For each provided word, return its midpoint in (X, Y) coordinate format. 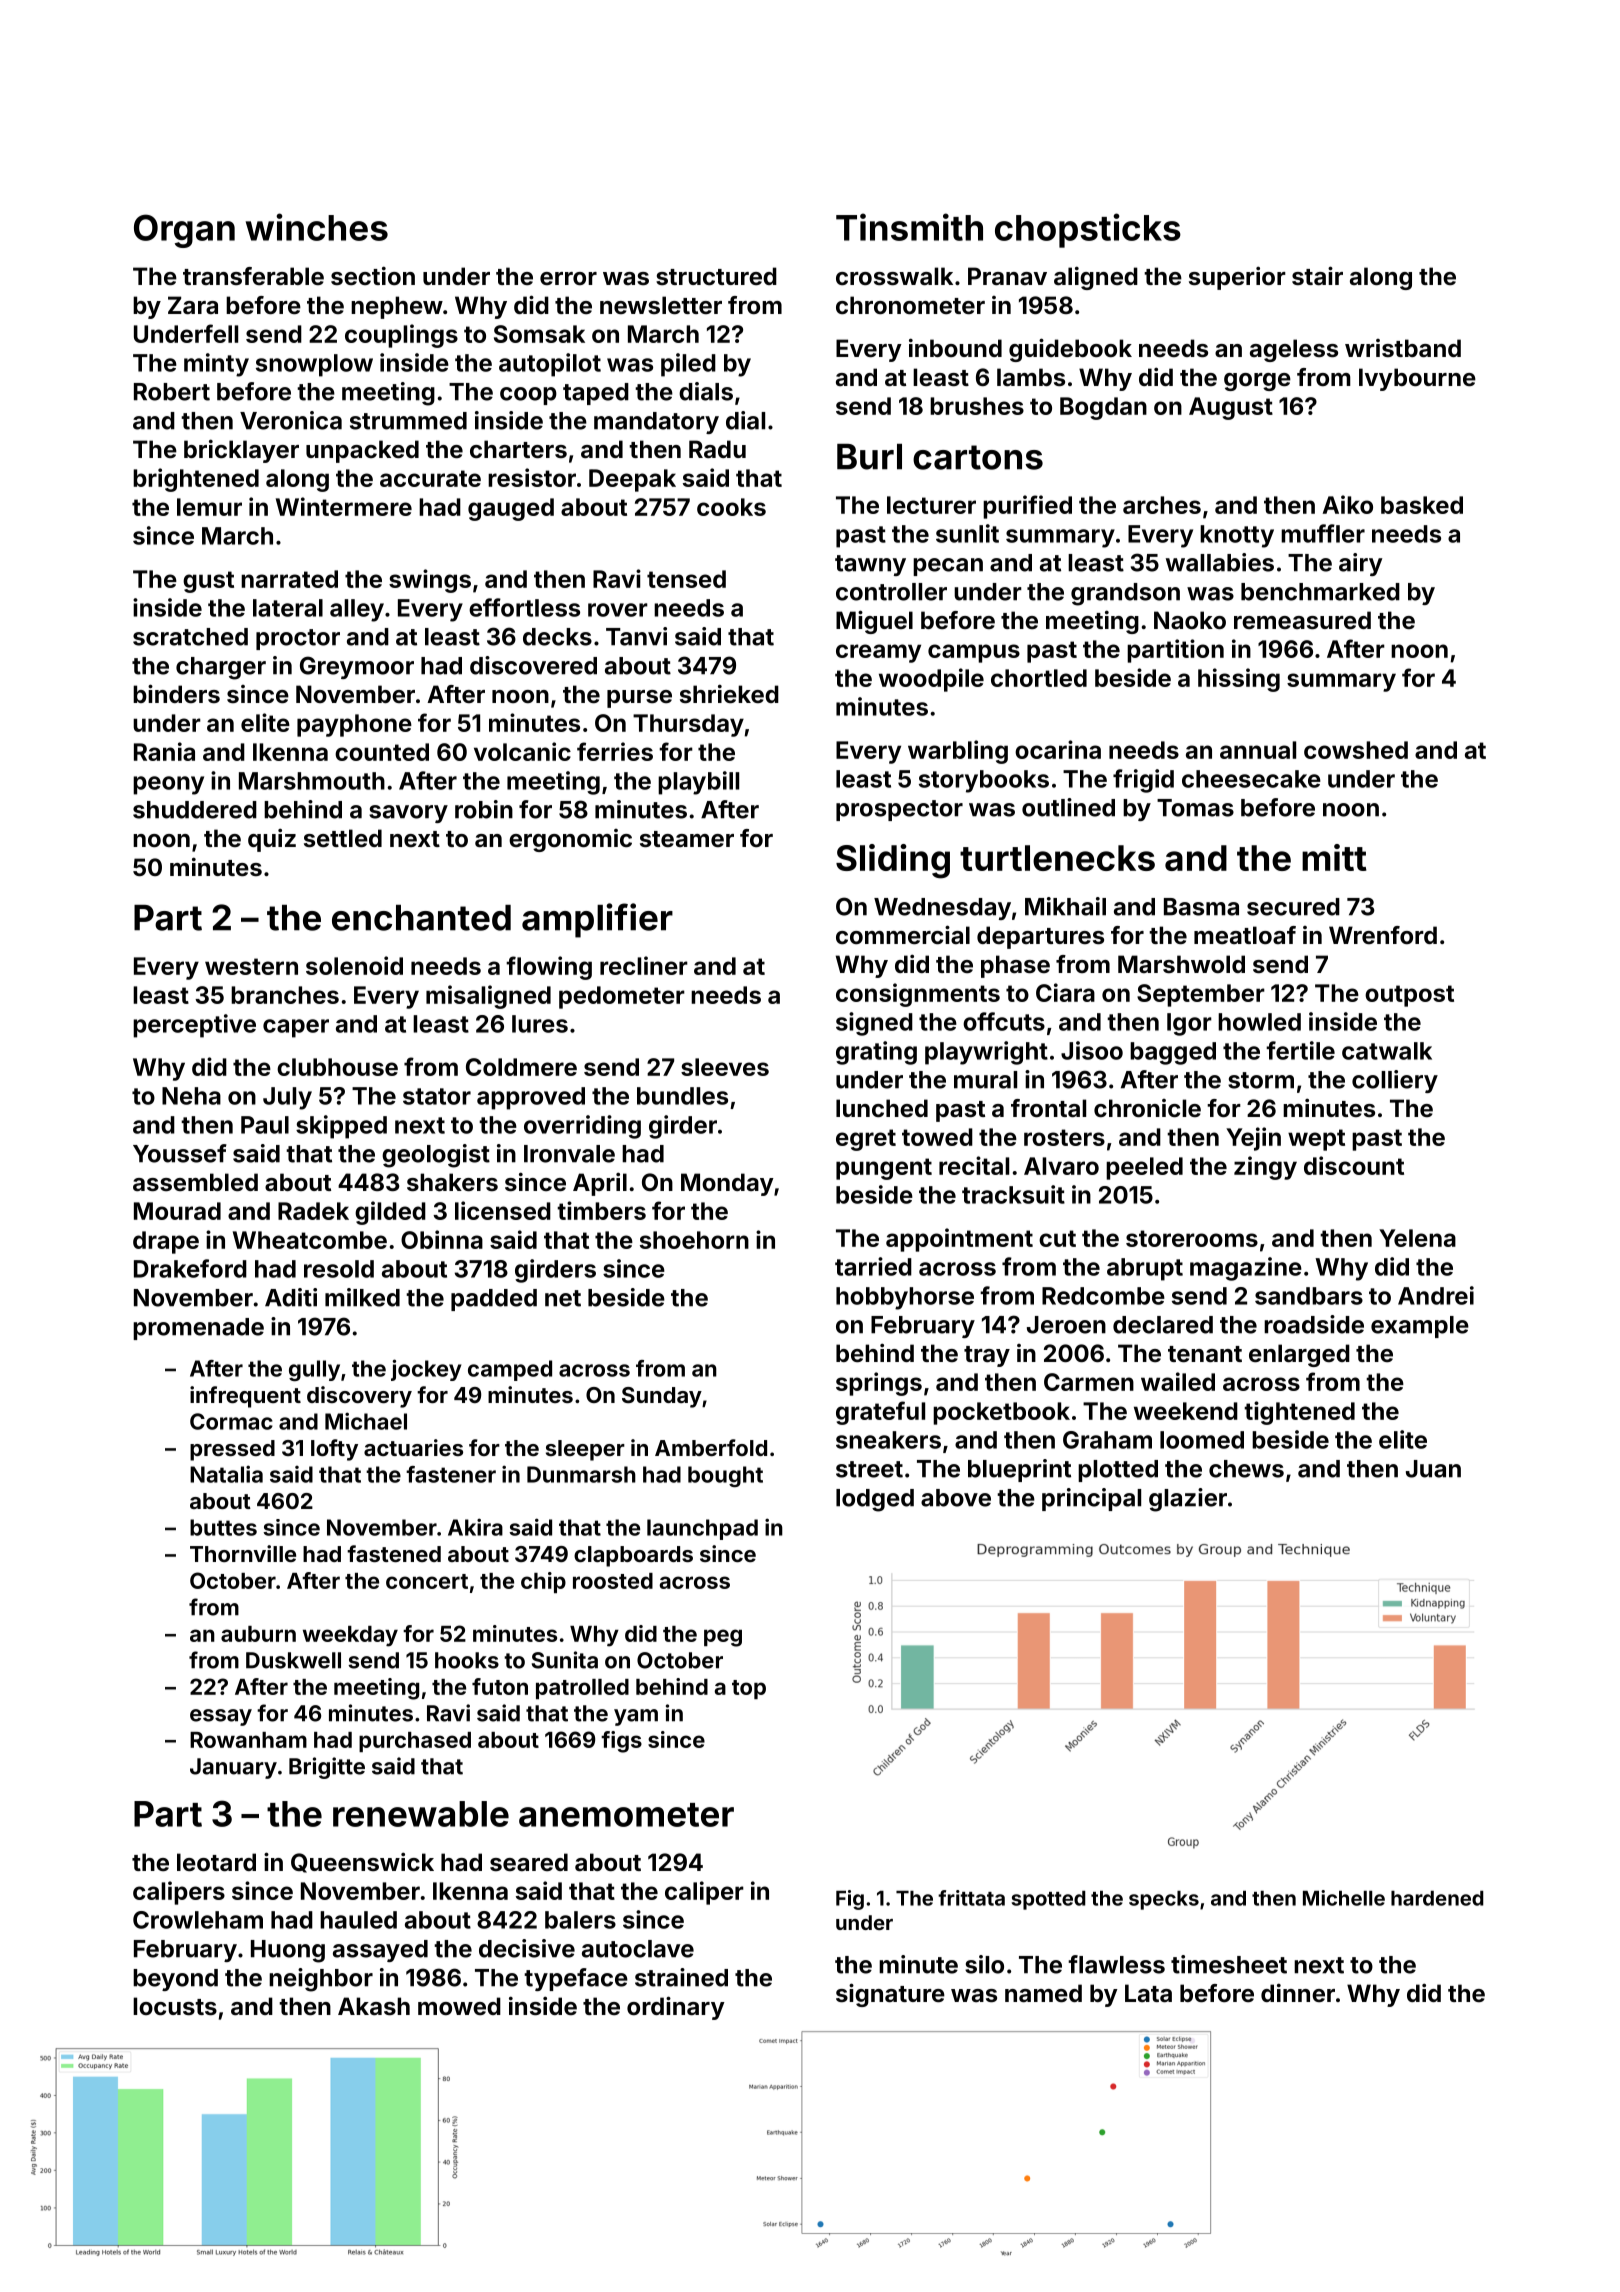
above (956, 1498)
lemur (209, 507)
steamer (687, 839)
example (1420, 1327)
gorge (1257, 382)
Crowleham (198, 1920)
